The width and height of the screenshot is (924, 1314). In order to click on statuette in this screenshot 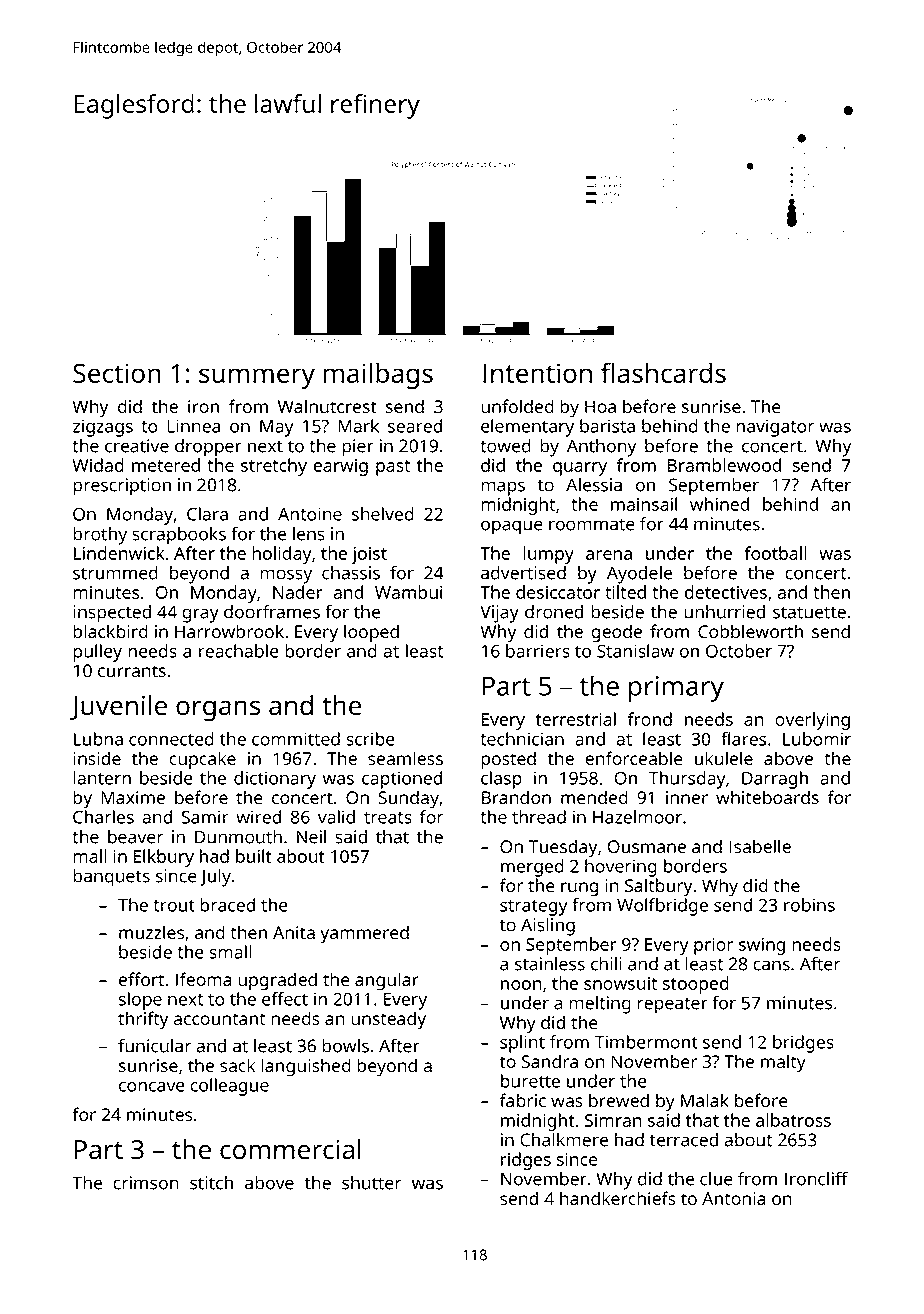, I will do `click(809, 613)`.
